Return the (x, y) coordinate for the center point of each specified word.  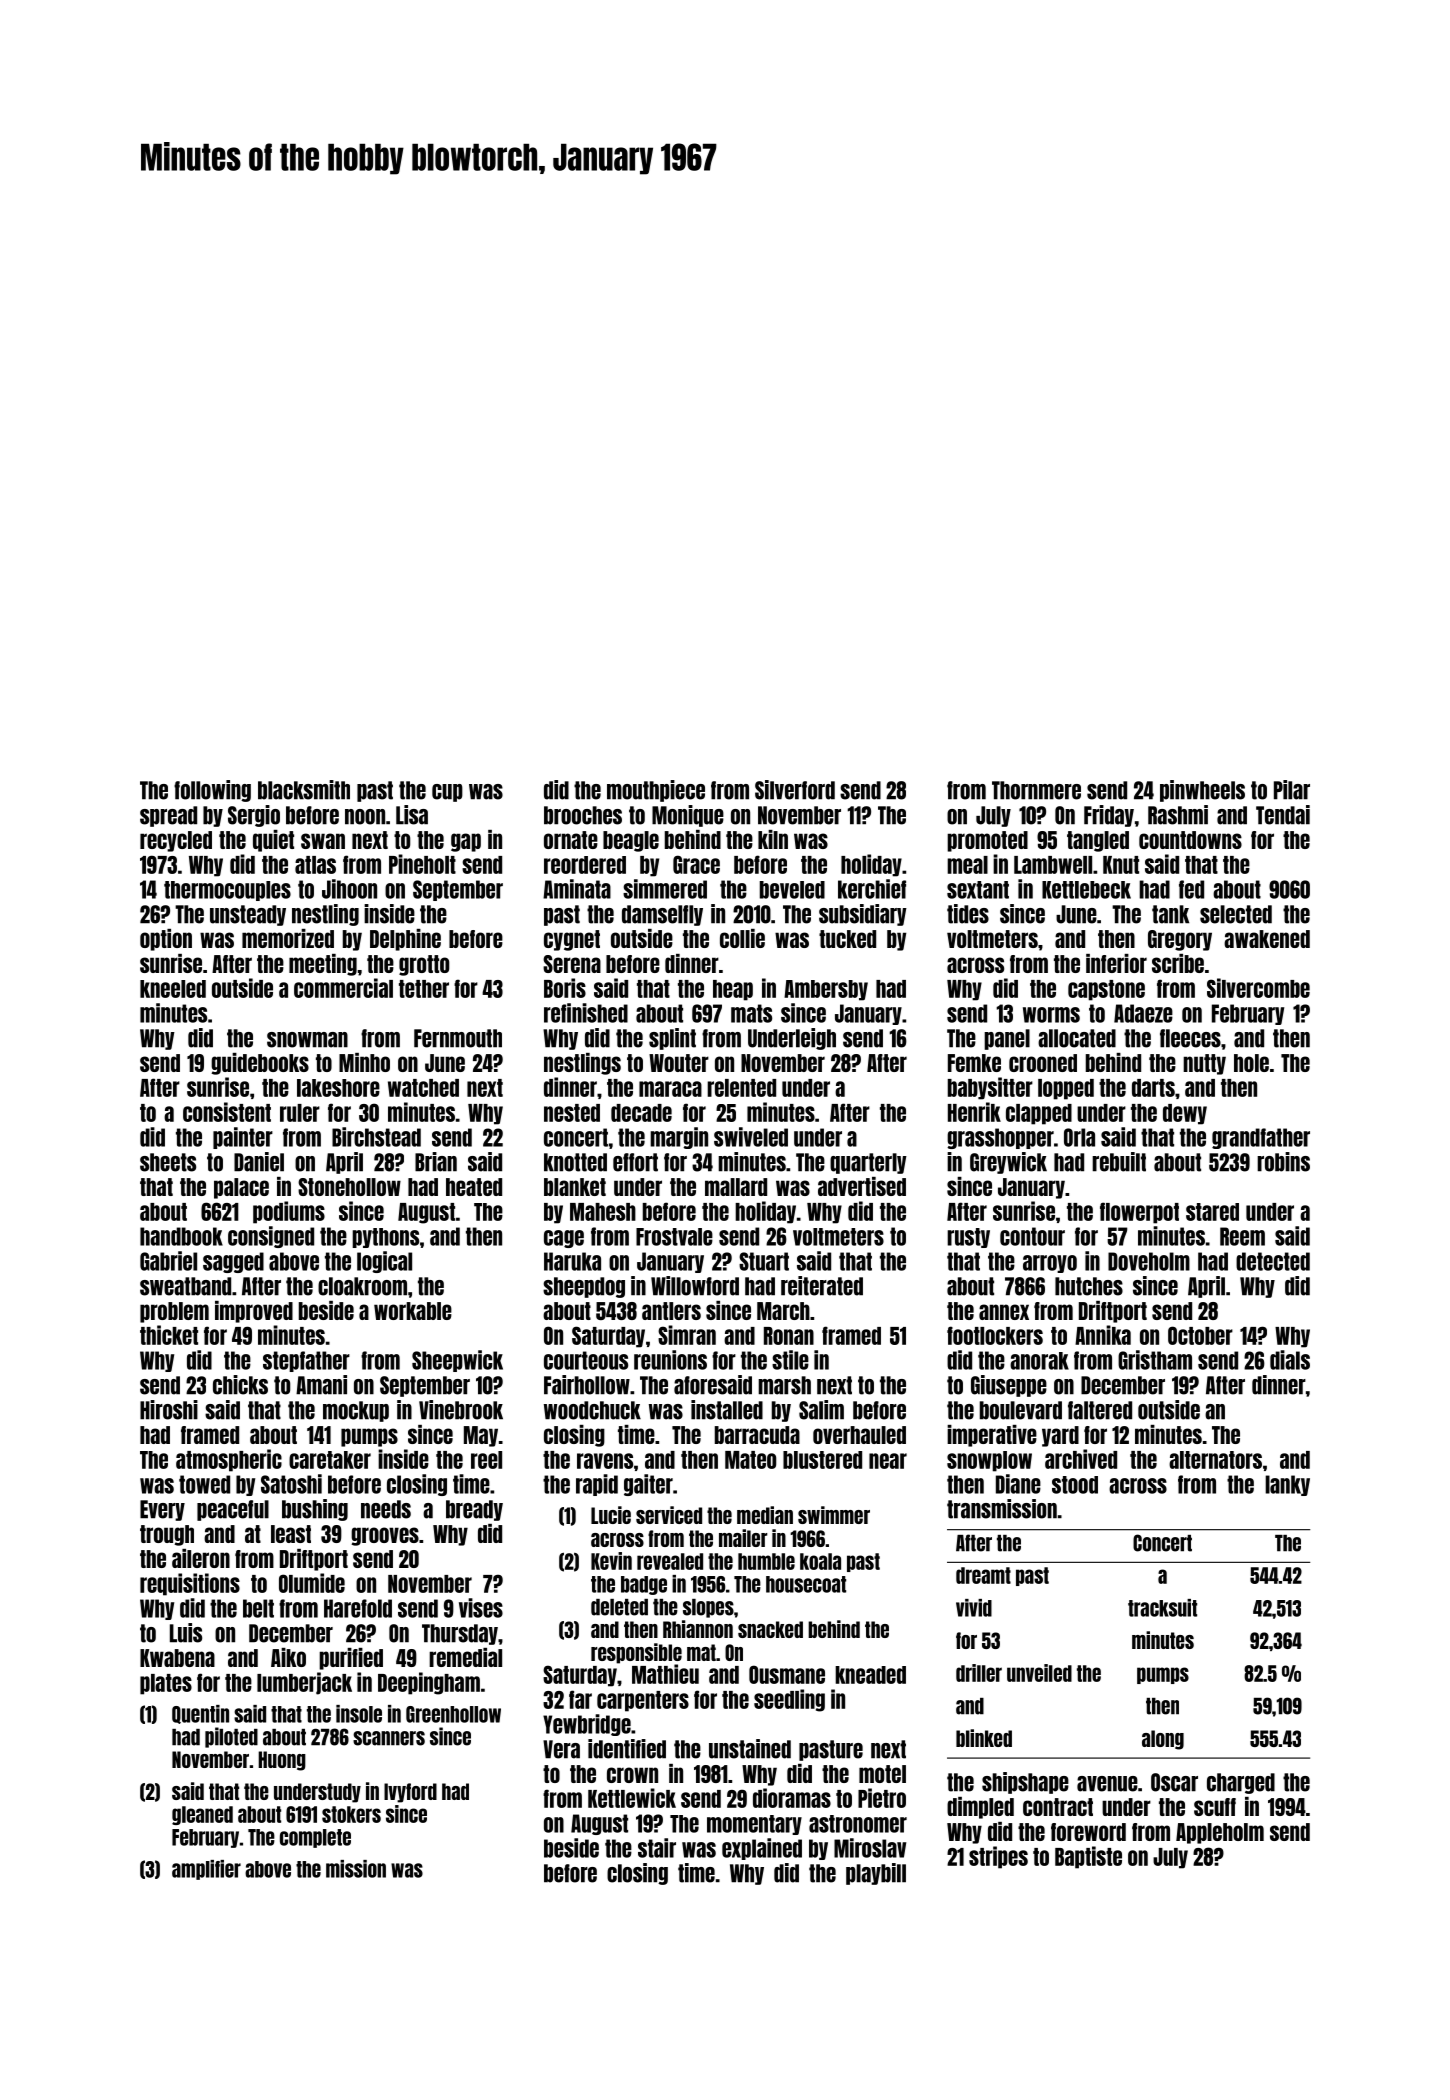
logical (384, 1262)
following (212, 791)
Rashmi (1178, 815)
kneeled (173, 989)
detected (1273, 1261)
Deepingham (429, 1683)
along (1163, 1740)
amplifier (206, 1870)
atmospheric (229, 1460)
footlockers (995, 1335)
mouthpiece (656, 791)
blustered (822, 1460)
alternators (1215, 1460)
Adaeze (1143, 1013)
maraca (670, 1089)
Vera (561, 1749)
